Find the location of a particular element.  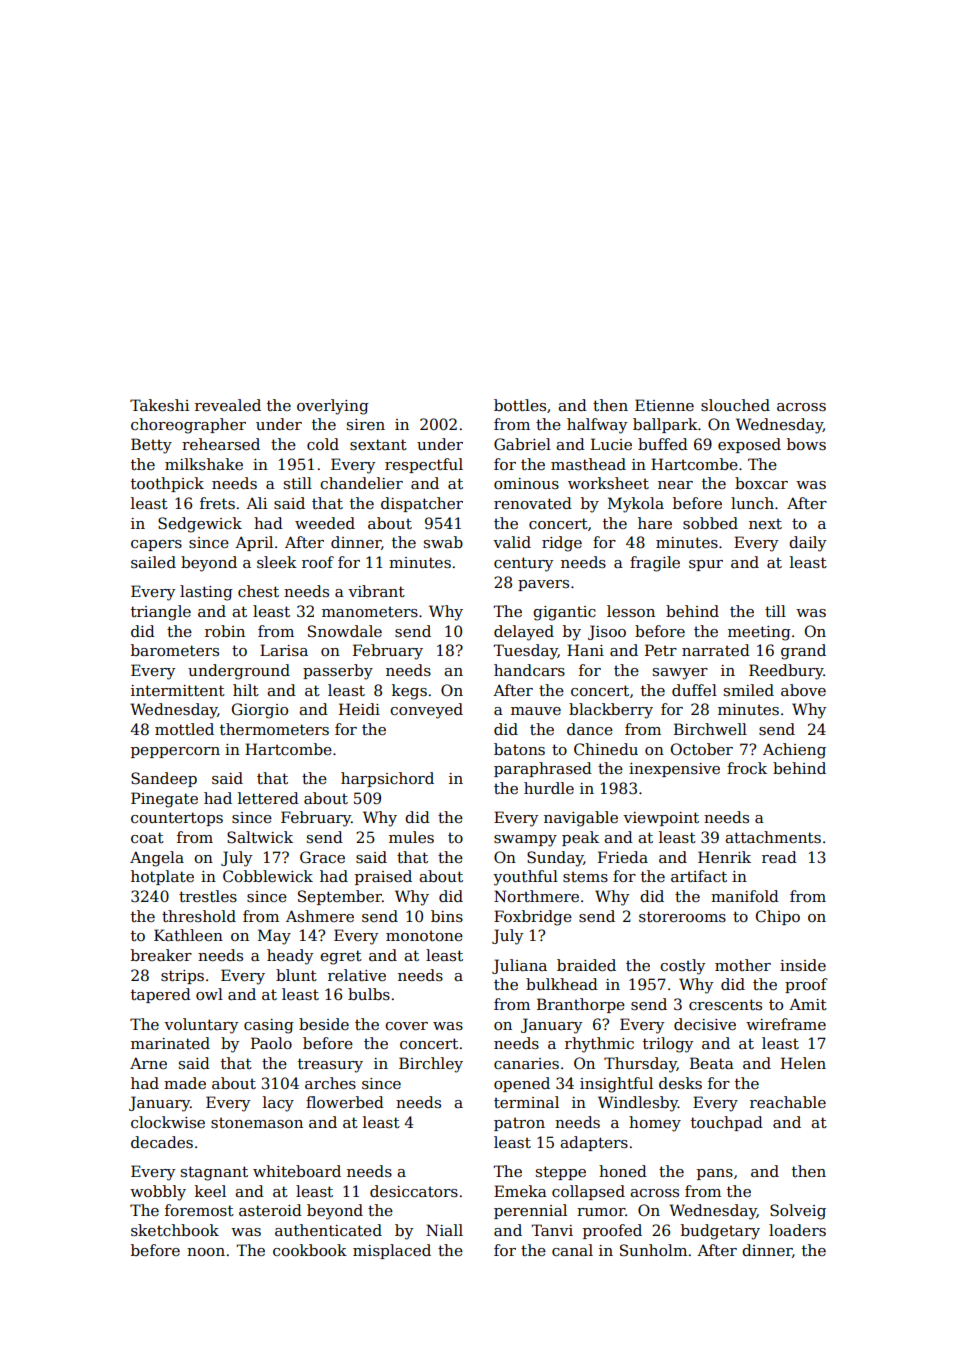

Birchley is located at coordinates (431, 1065).
